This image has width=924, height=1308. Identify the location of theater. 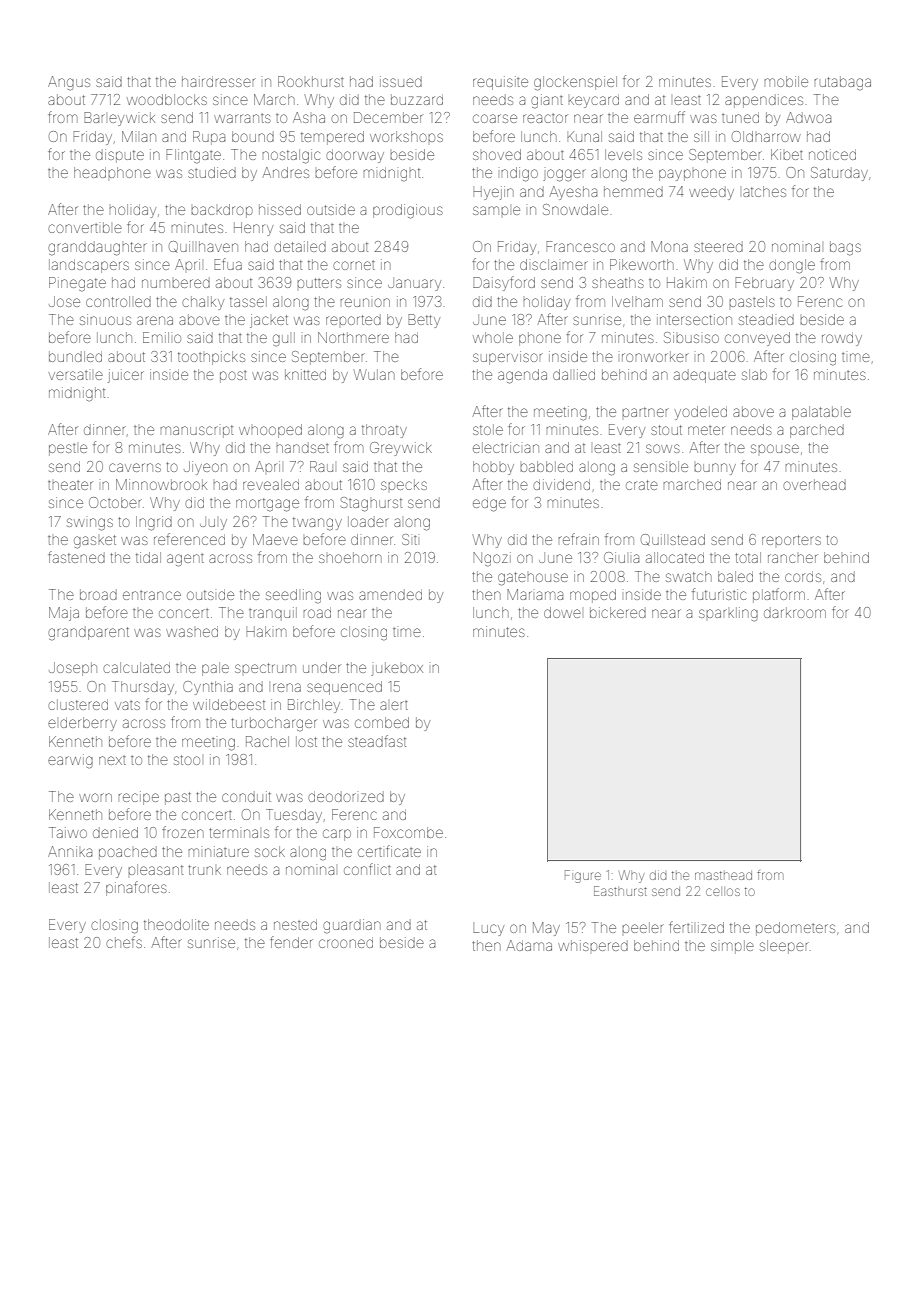
(70, 485).
